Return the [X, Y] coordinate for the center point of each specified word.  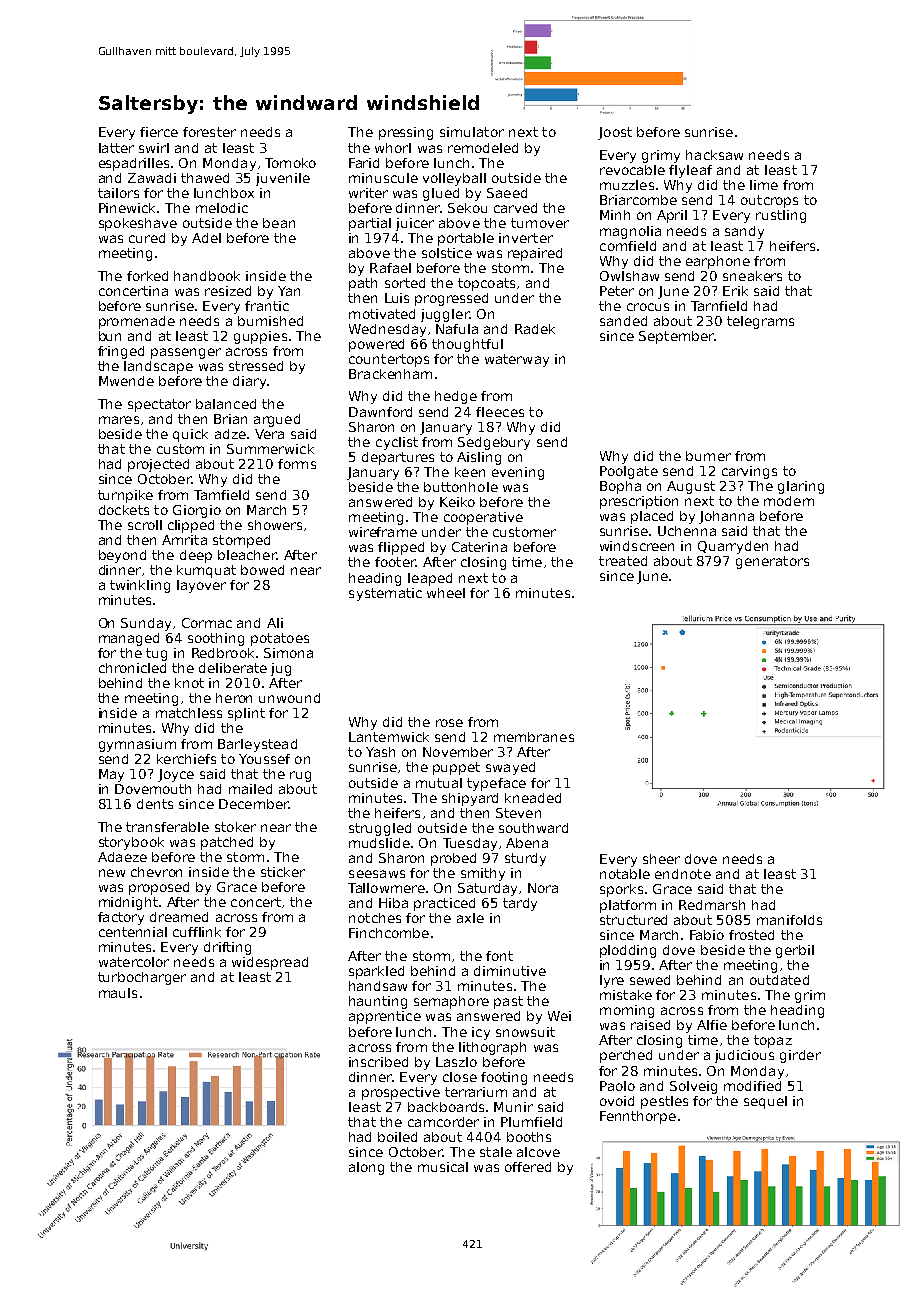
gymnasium [137, 745]
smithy [483, 874]
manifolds [789, 920]
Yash [380, 752]
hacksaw [714, 155]
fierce [159, 132]
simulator [472, 132]
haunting [378, 1002]
